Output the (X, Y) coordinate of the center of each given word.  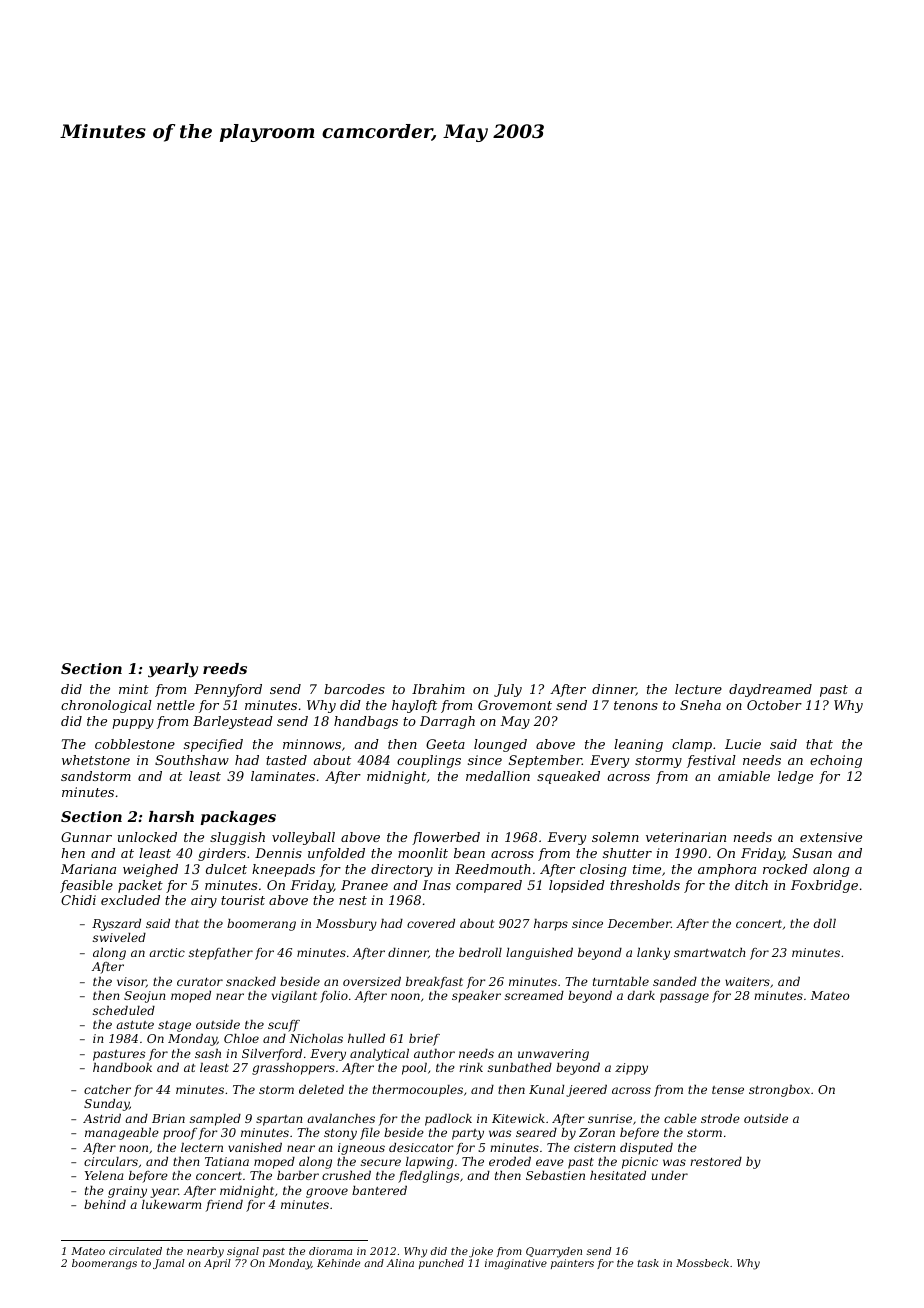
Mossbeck (702, 1263)
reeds (225, 668)
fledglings (428, 1177)
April (217, 1264)
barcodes (354, 689)
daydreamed (770, 690)
